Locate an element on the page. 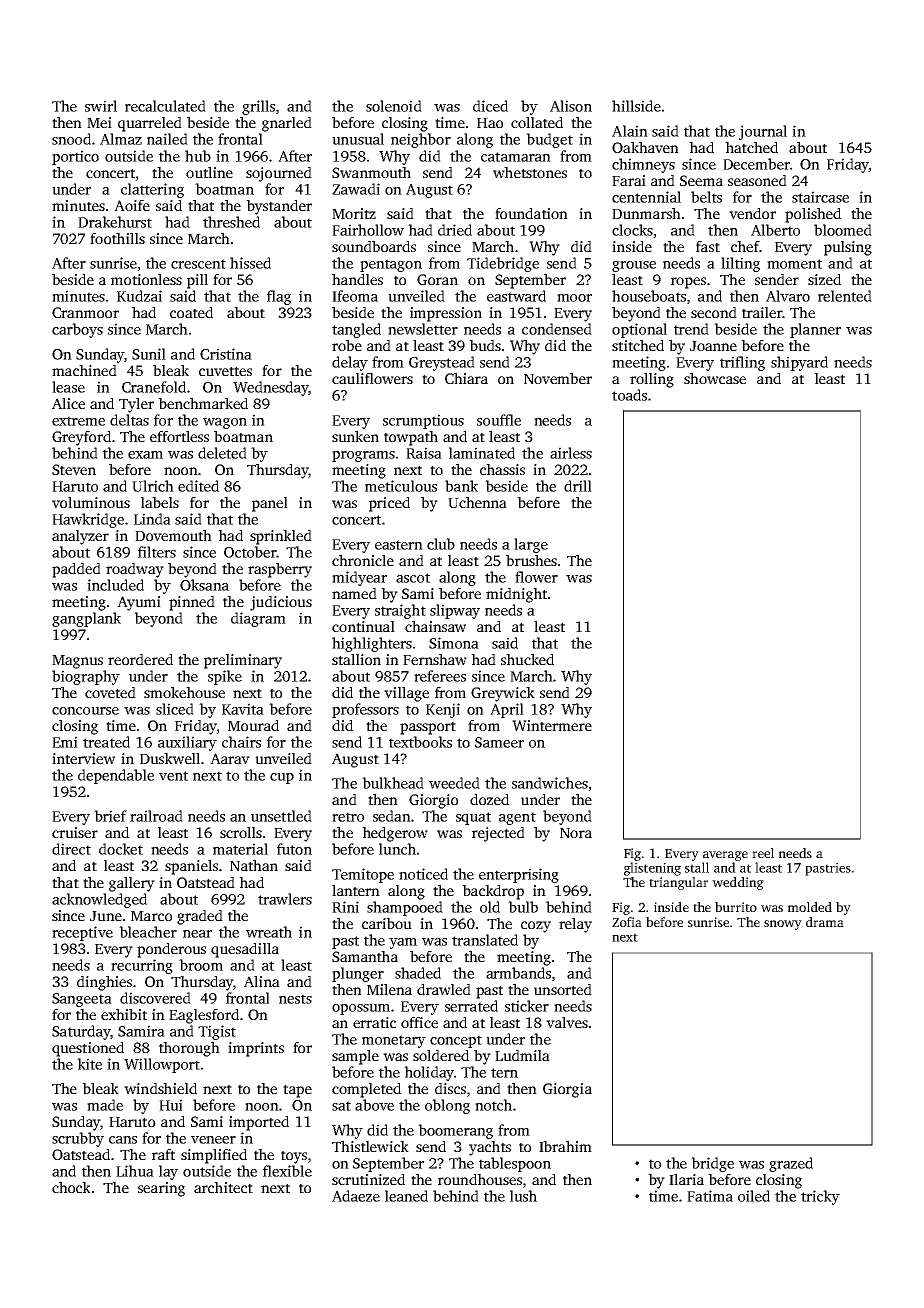  brushes is located at coordinates (531, 560).
